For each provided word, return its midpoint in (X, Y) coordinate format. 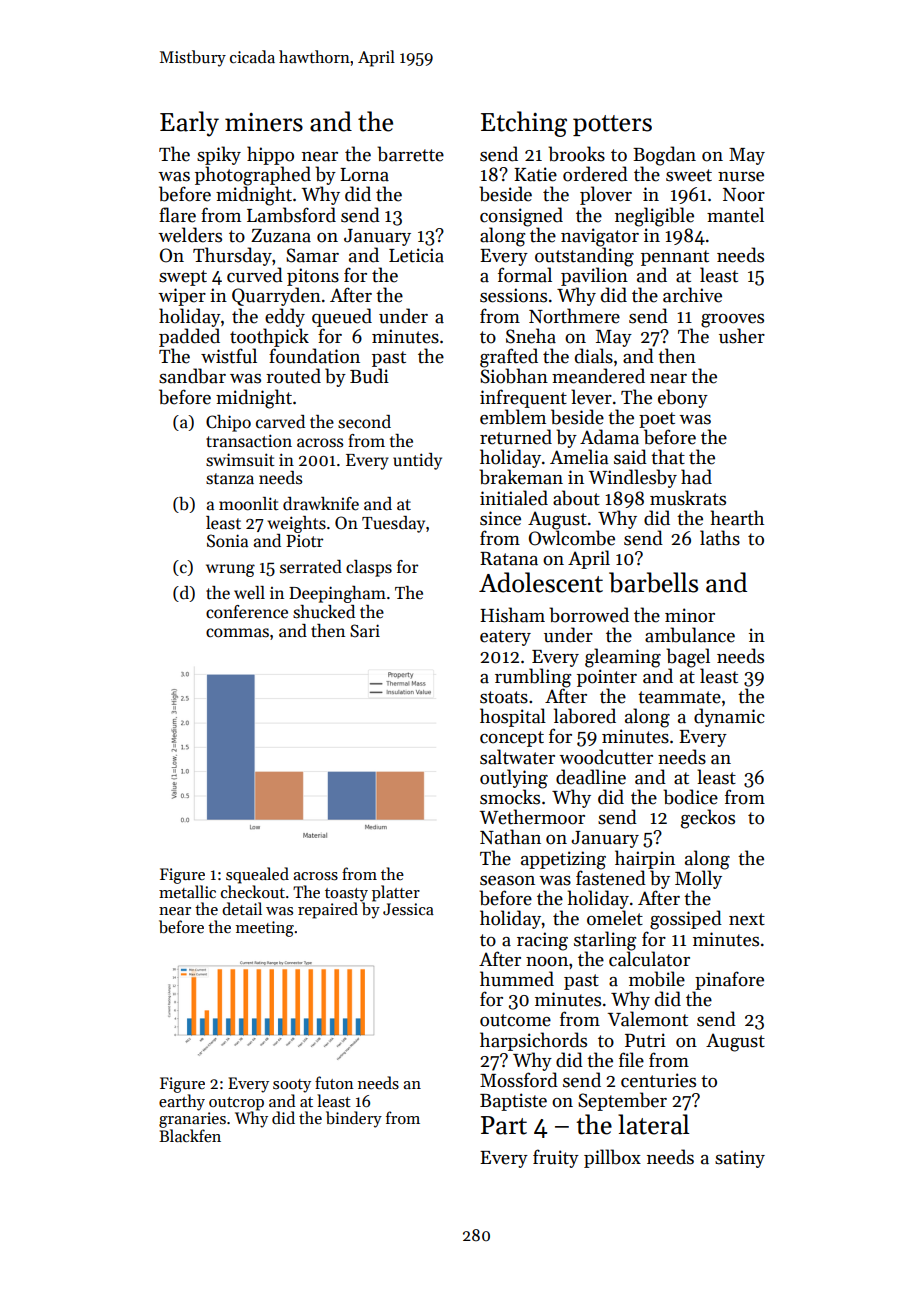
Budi (369, 376)
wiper (182, 297)
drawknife (321, 504)
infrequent (523, 398)
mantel (735, 215)
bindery (354, 1119)
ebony (683, 398)
